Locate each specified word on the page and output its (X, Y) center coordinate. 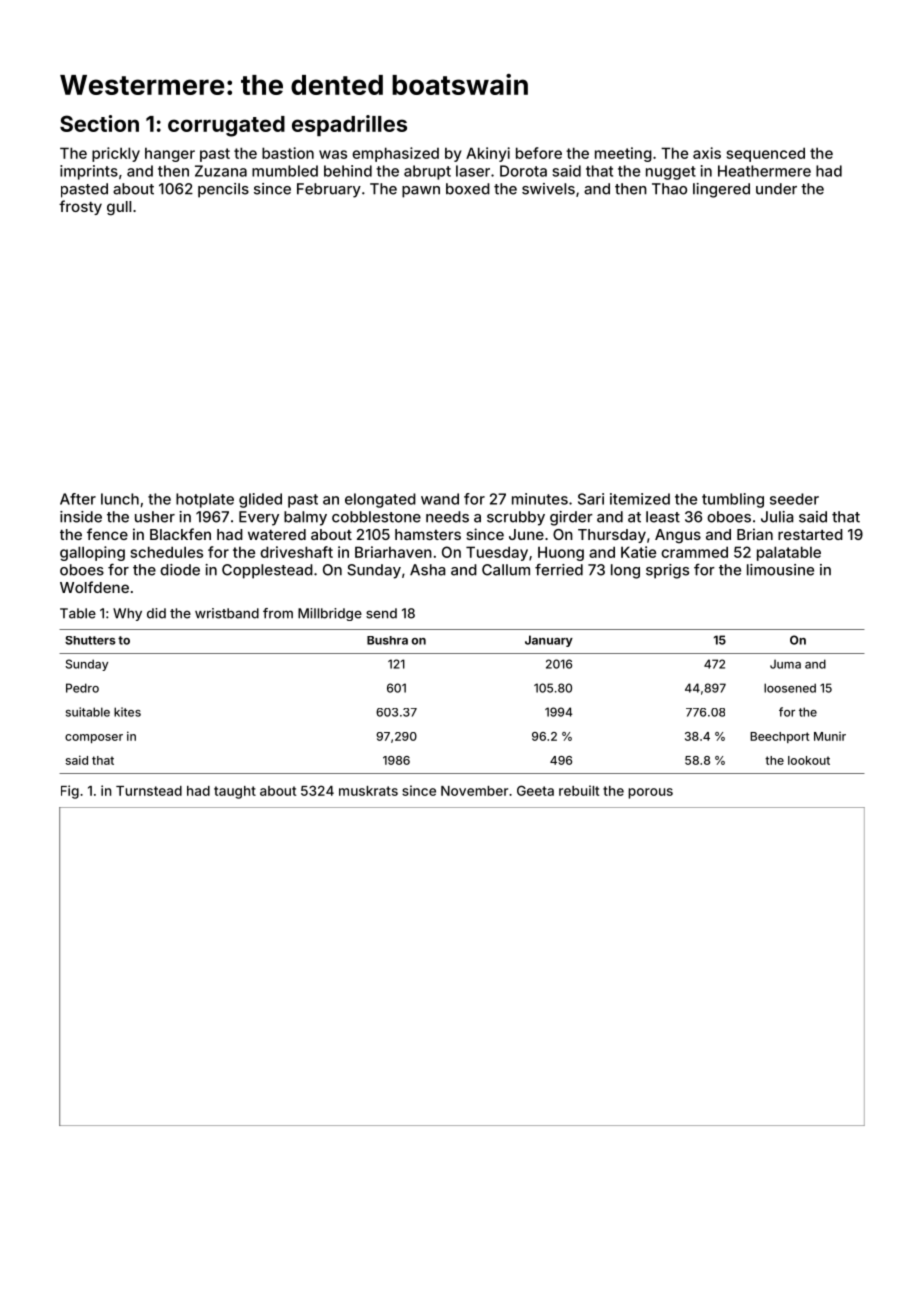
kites (127, 712)
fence (107, 534)
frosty (80, 207)
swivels (548, 189)
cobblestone (376, 517)
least (663, 517)
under (776, 189)
